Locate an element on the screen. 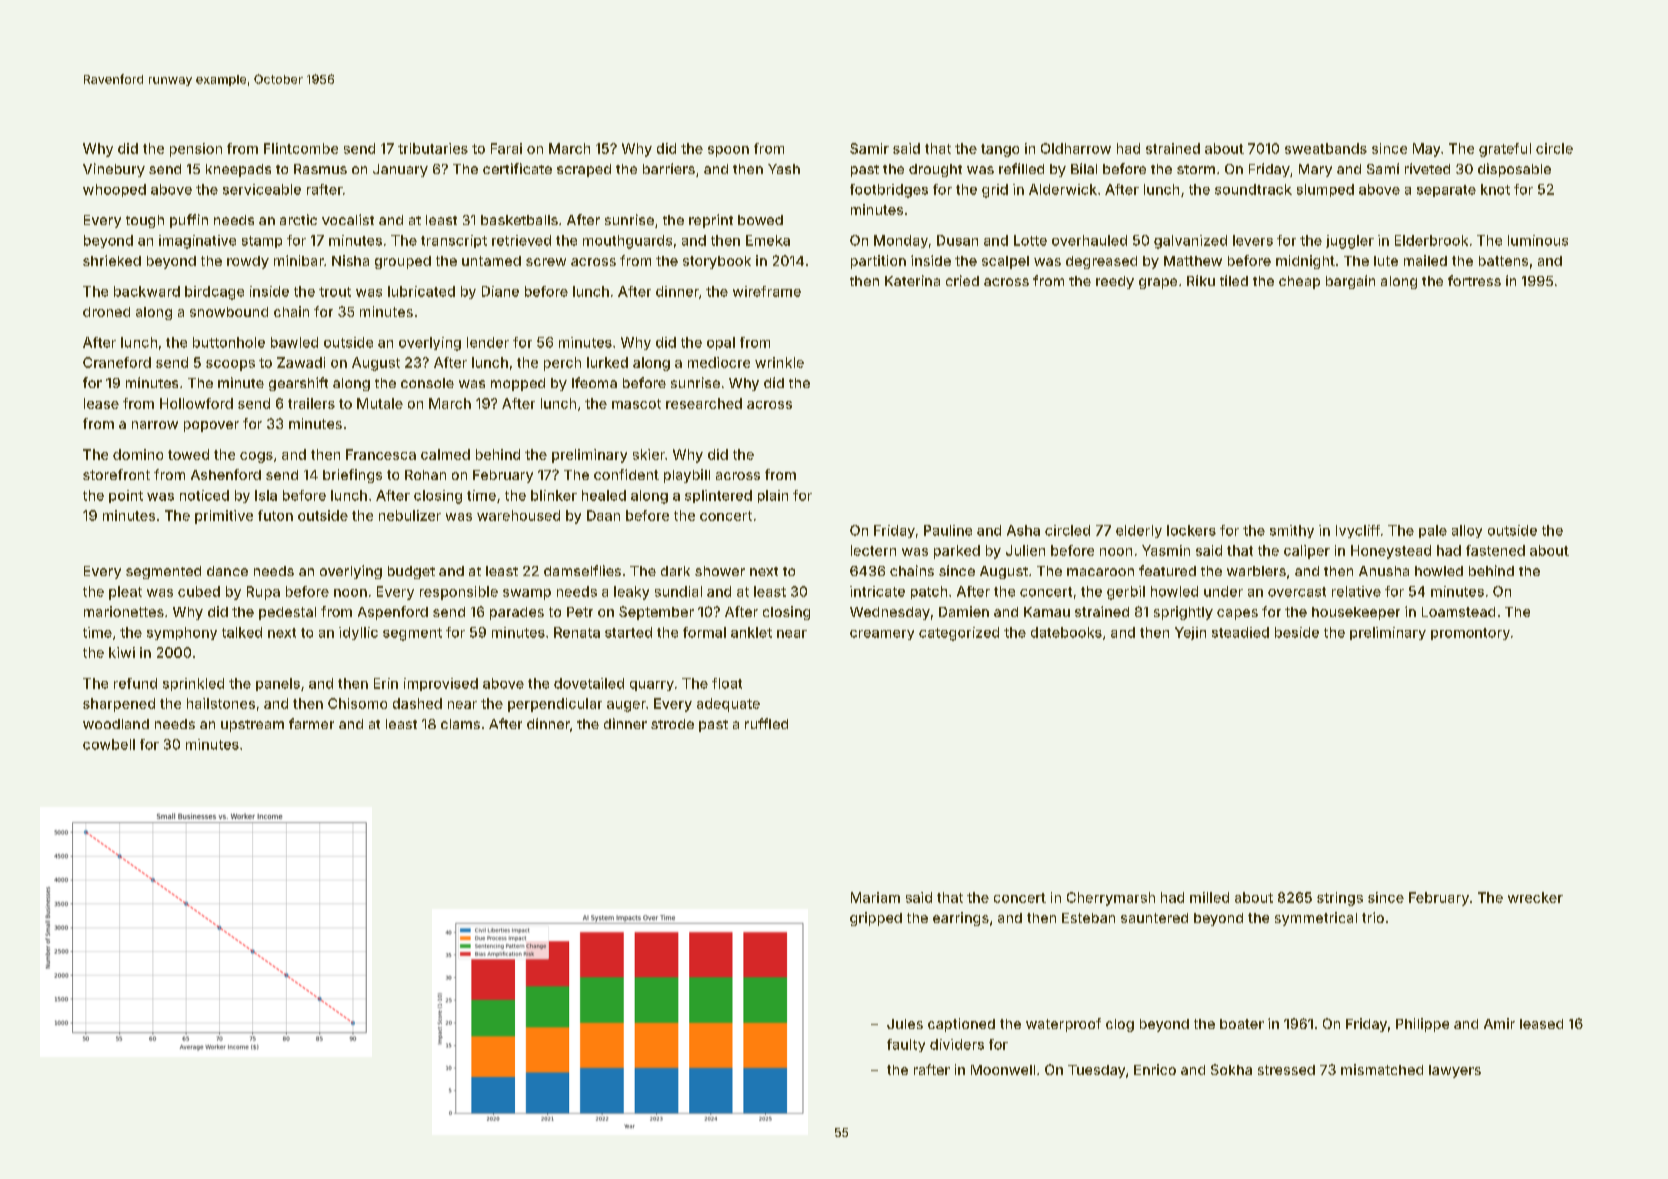  idyllic is located at coordinates (358, 633).
